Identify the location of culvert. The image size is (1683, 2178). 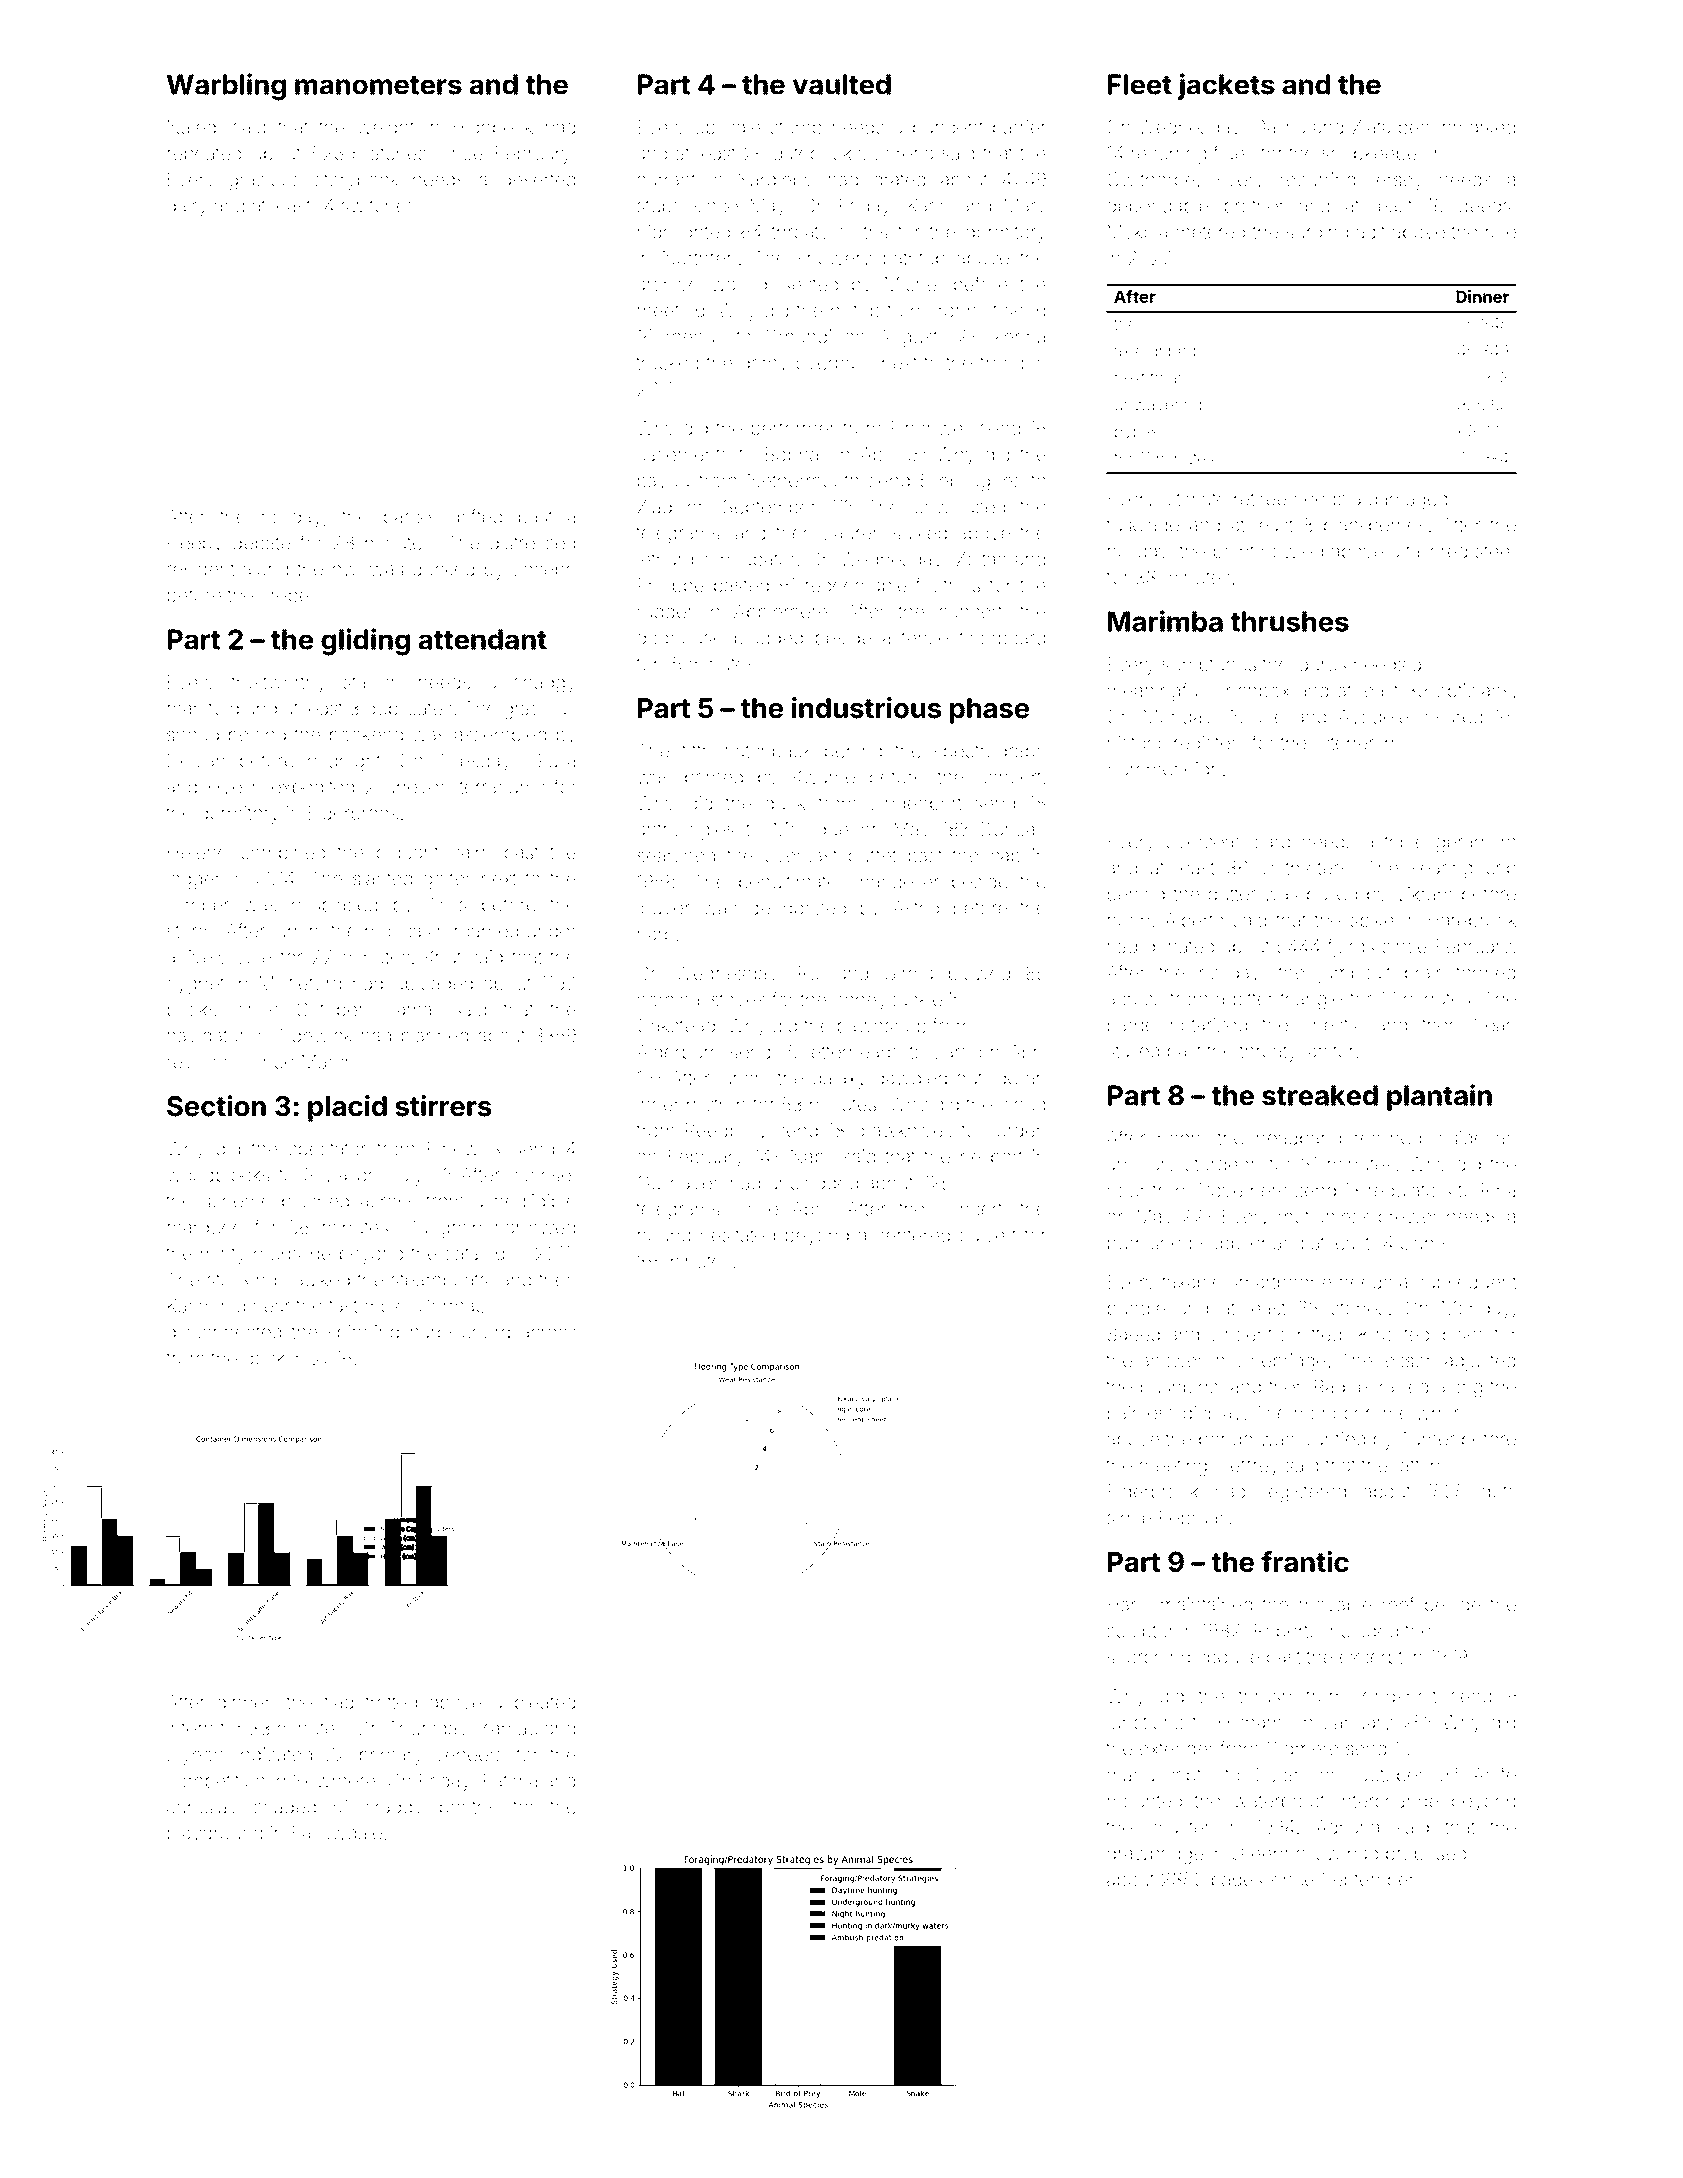
(988, 1235).
